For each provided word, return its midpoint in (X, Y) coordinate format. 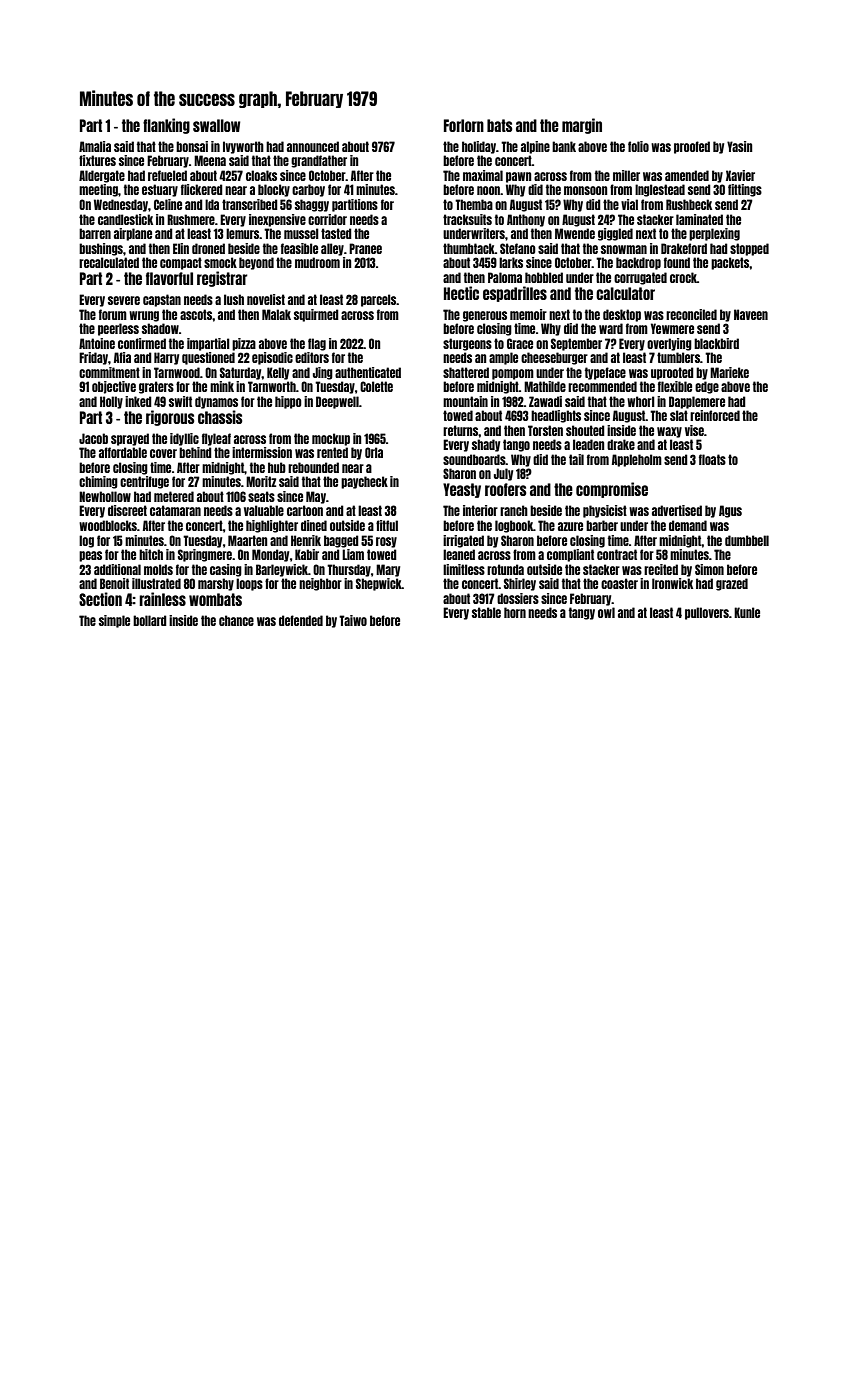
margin (582, 126)
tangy (582, 613)
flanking (166, 126)
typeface (605, 373)
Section (100, 599)
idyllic (184, 439)
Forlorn (464, 125)
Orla (374, 452)
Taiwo (353, 620)
